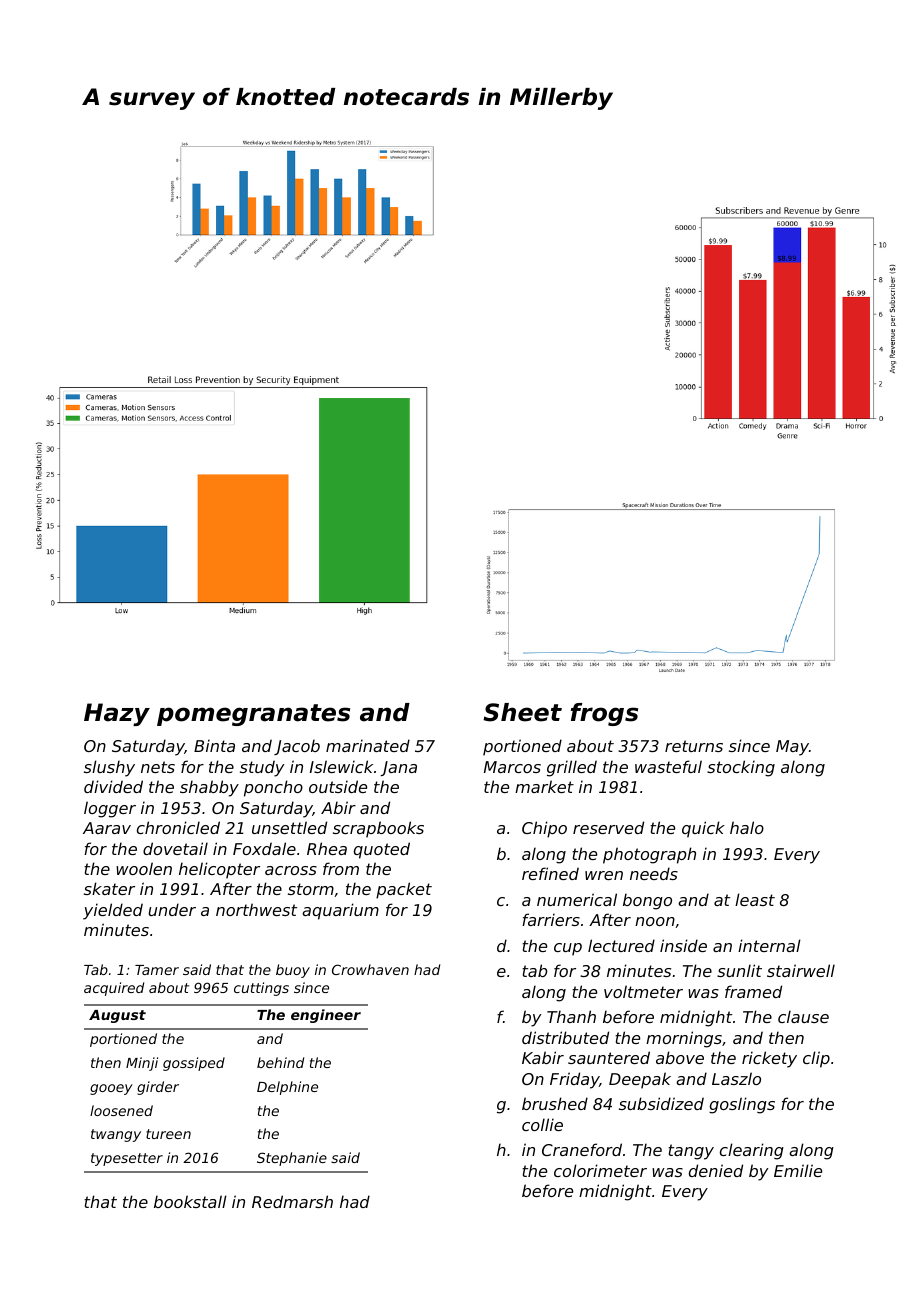 Image resolution: width=924 pixels, height=1314 pixels. Describe the element at coordinates (190, 1201) in the page. I see `bookstall` at that location.
